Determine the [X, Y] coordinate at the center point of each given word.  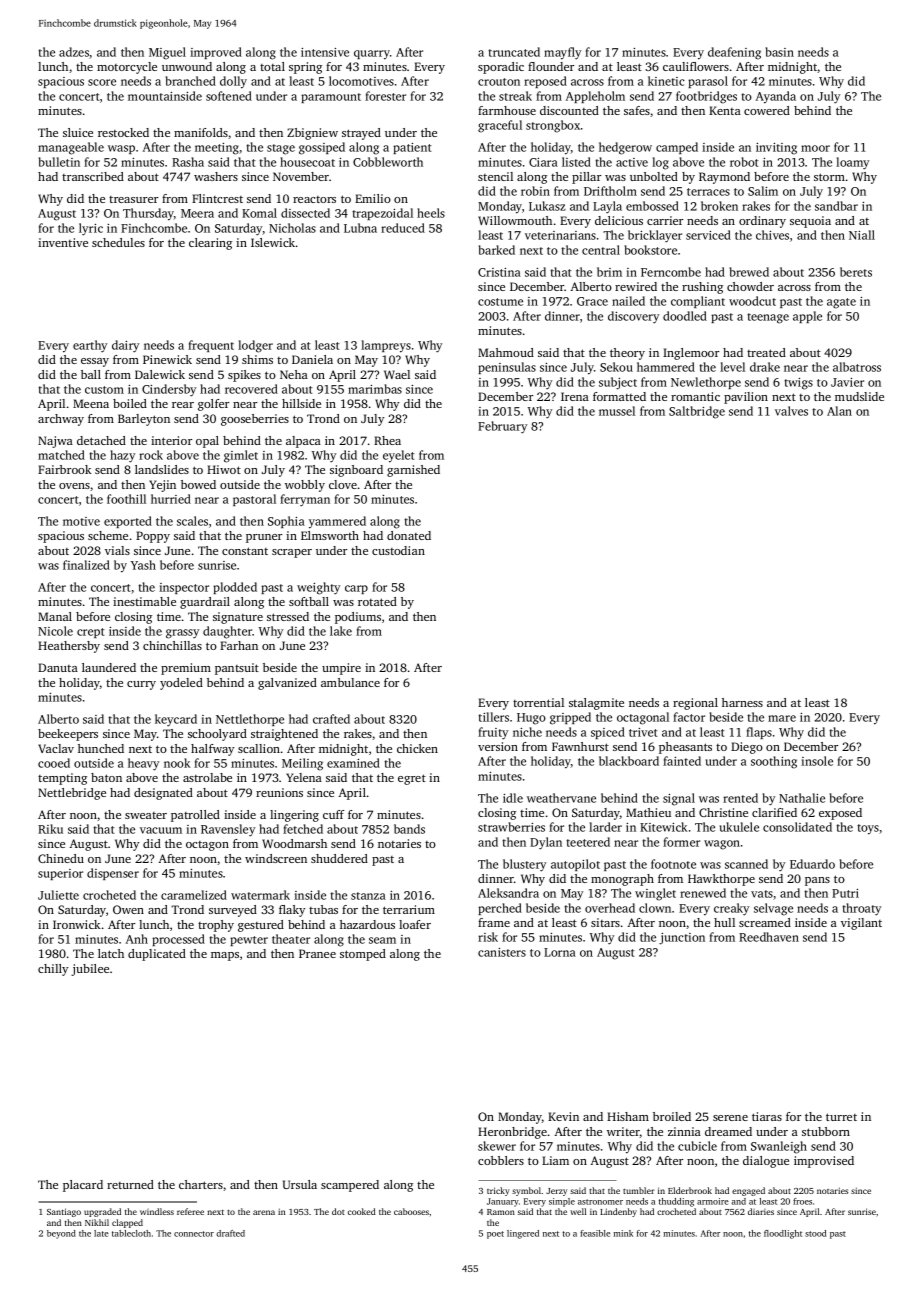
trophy [216, 926]
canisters [502, 952]
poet [495, 1235]
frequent [211, 346]
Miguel [167, 53]
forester [385, 96]
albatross [857, 367]
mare [782, 718]
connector [194, 1234]
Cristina [499, 272]
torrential [538, 702]
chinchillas [172, 645]
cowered [767, 110]
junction [682, 939]
